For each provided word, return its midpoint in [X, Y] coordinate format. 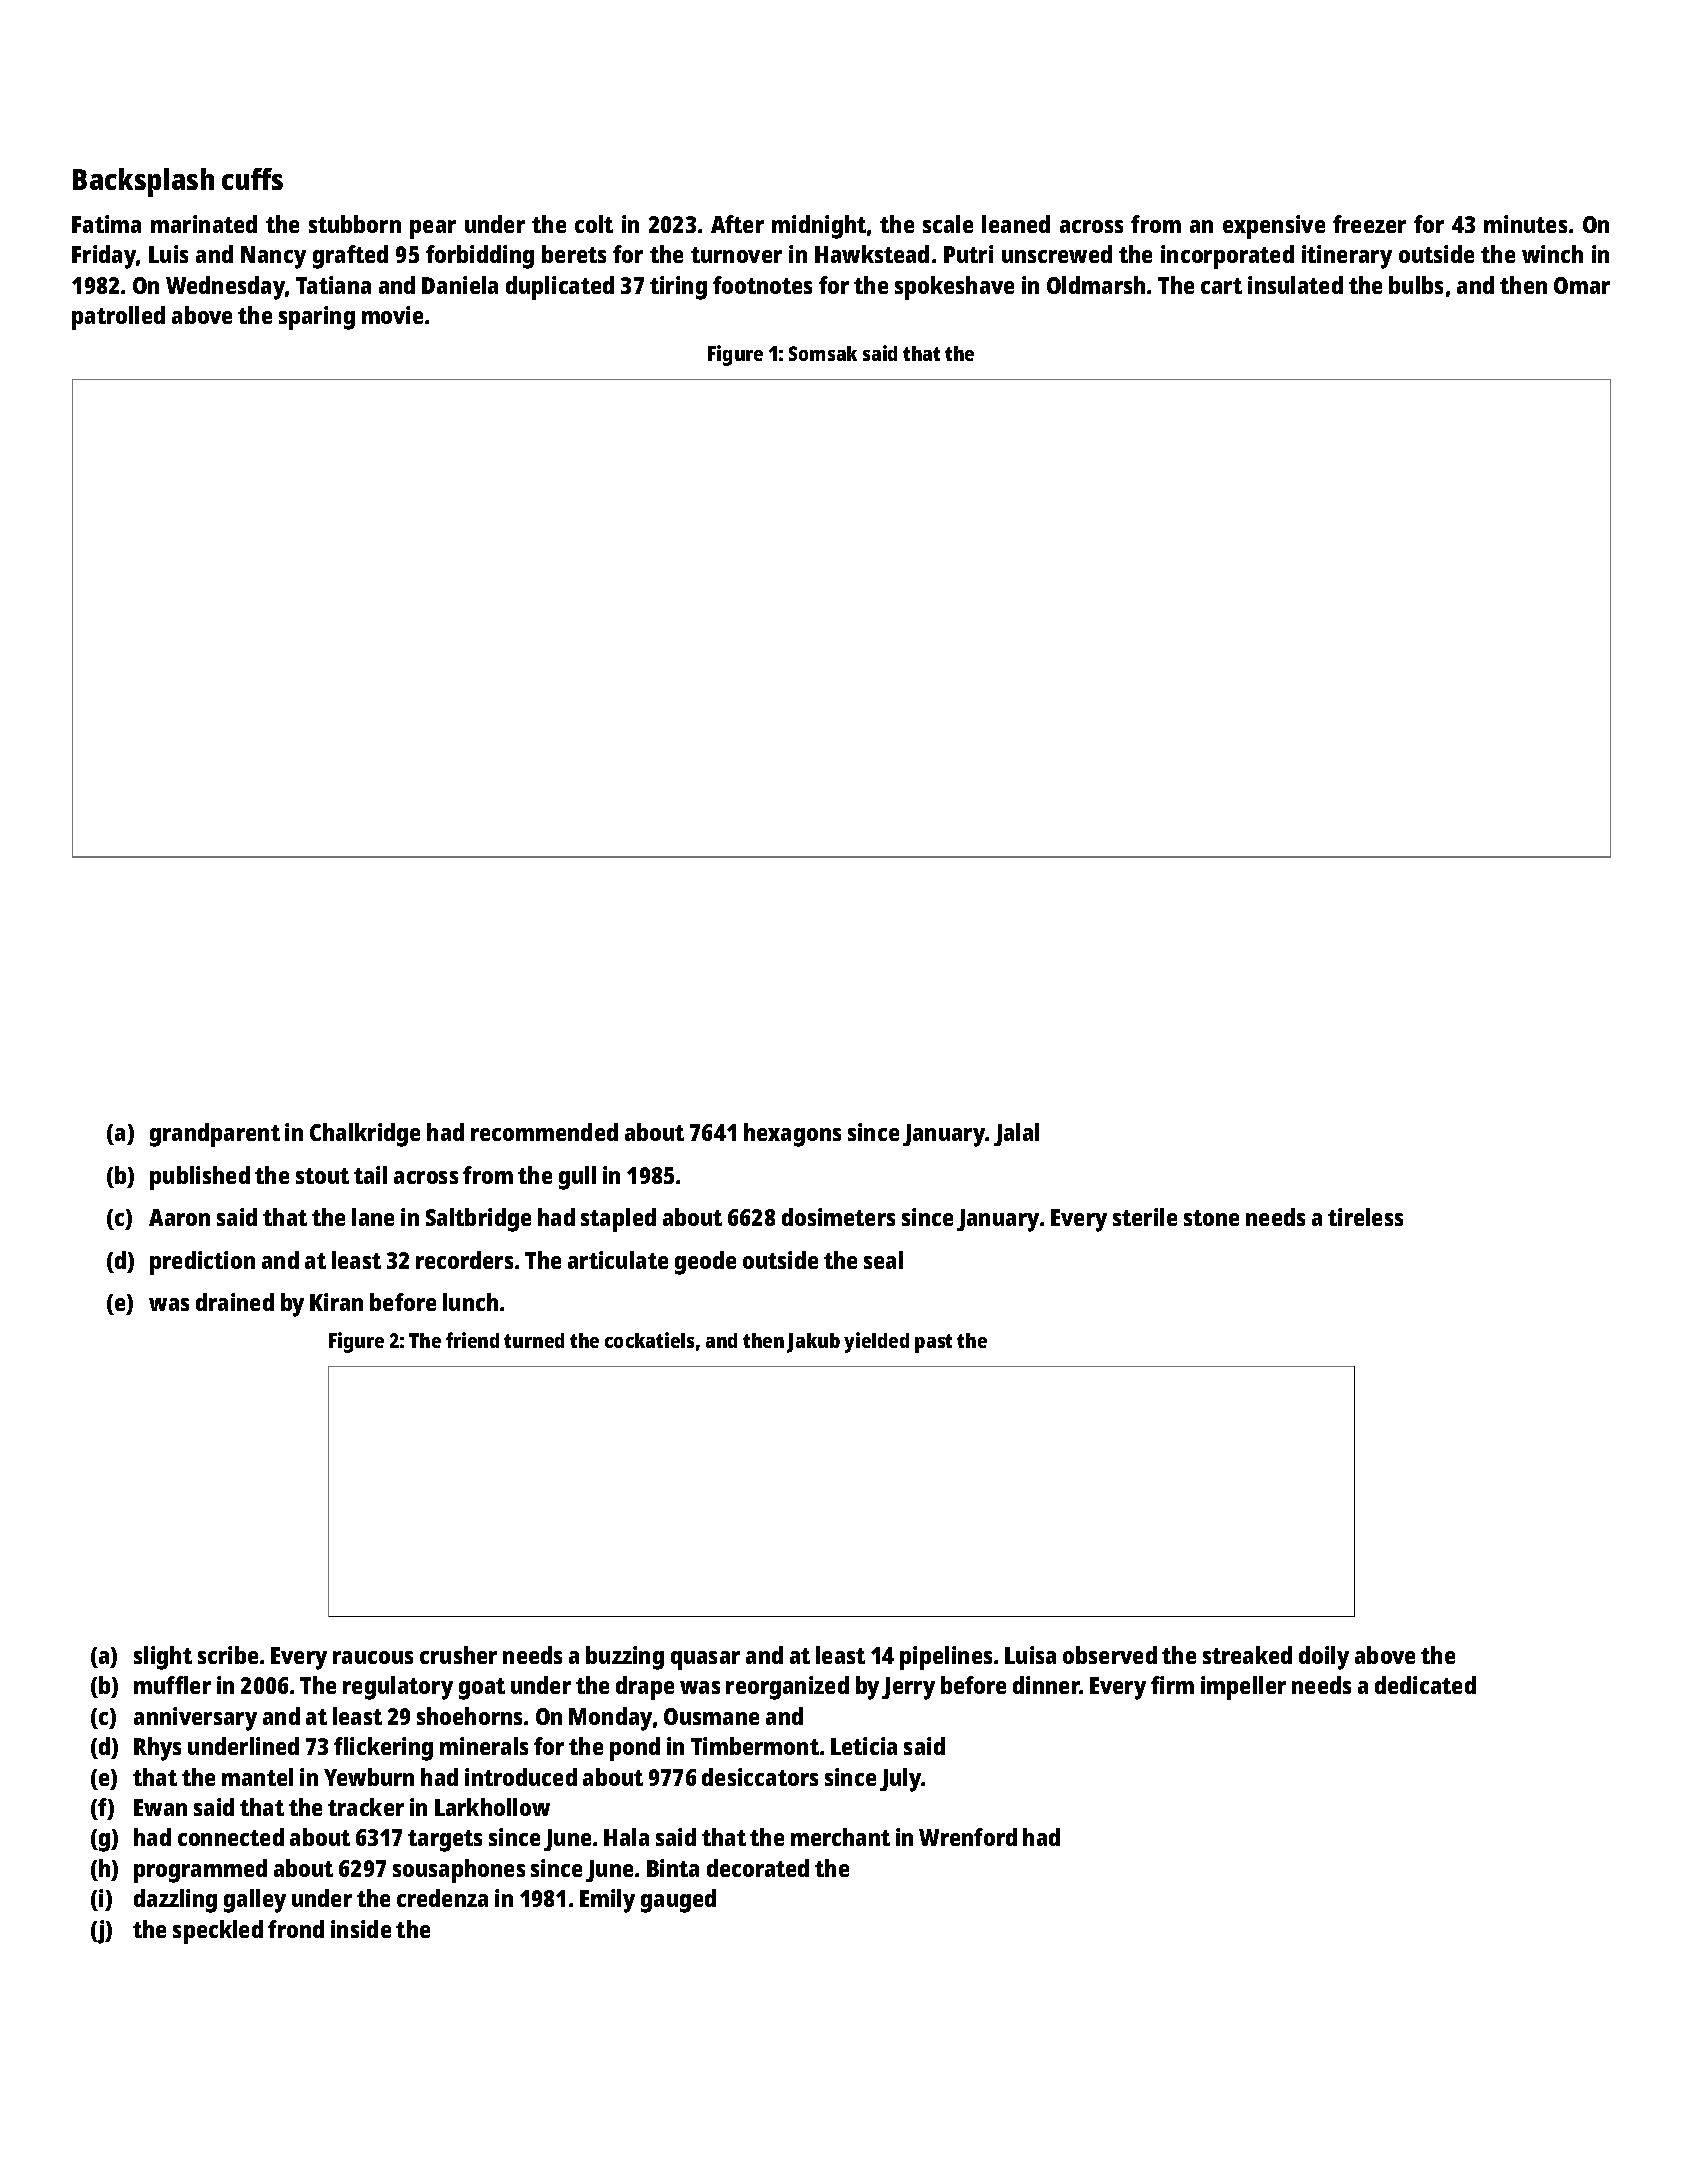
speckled [218, 1932]
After [737, 224]
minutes [1525, 224]
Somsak [823, 353]
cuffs [252, 179]
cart [1221, 286]
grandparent [215, 1135]
